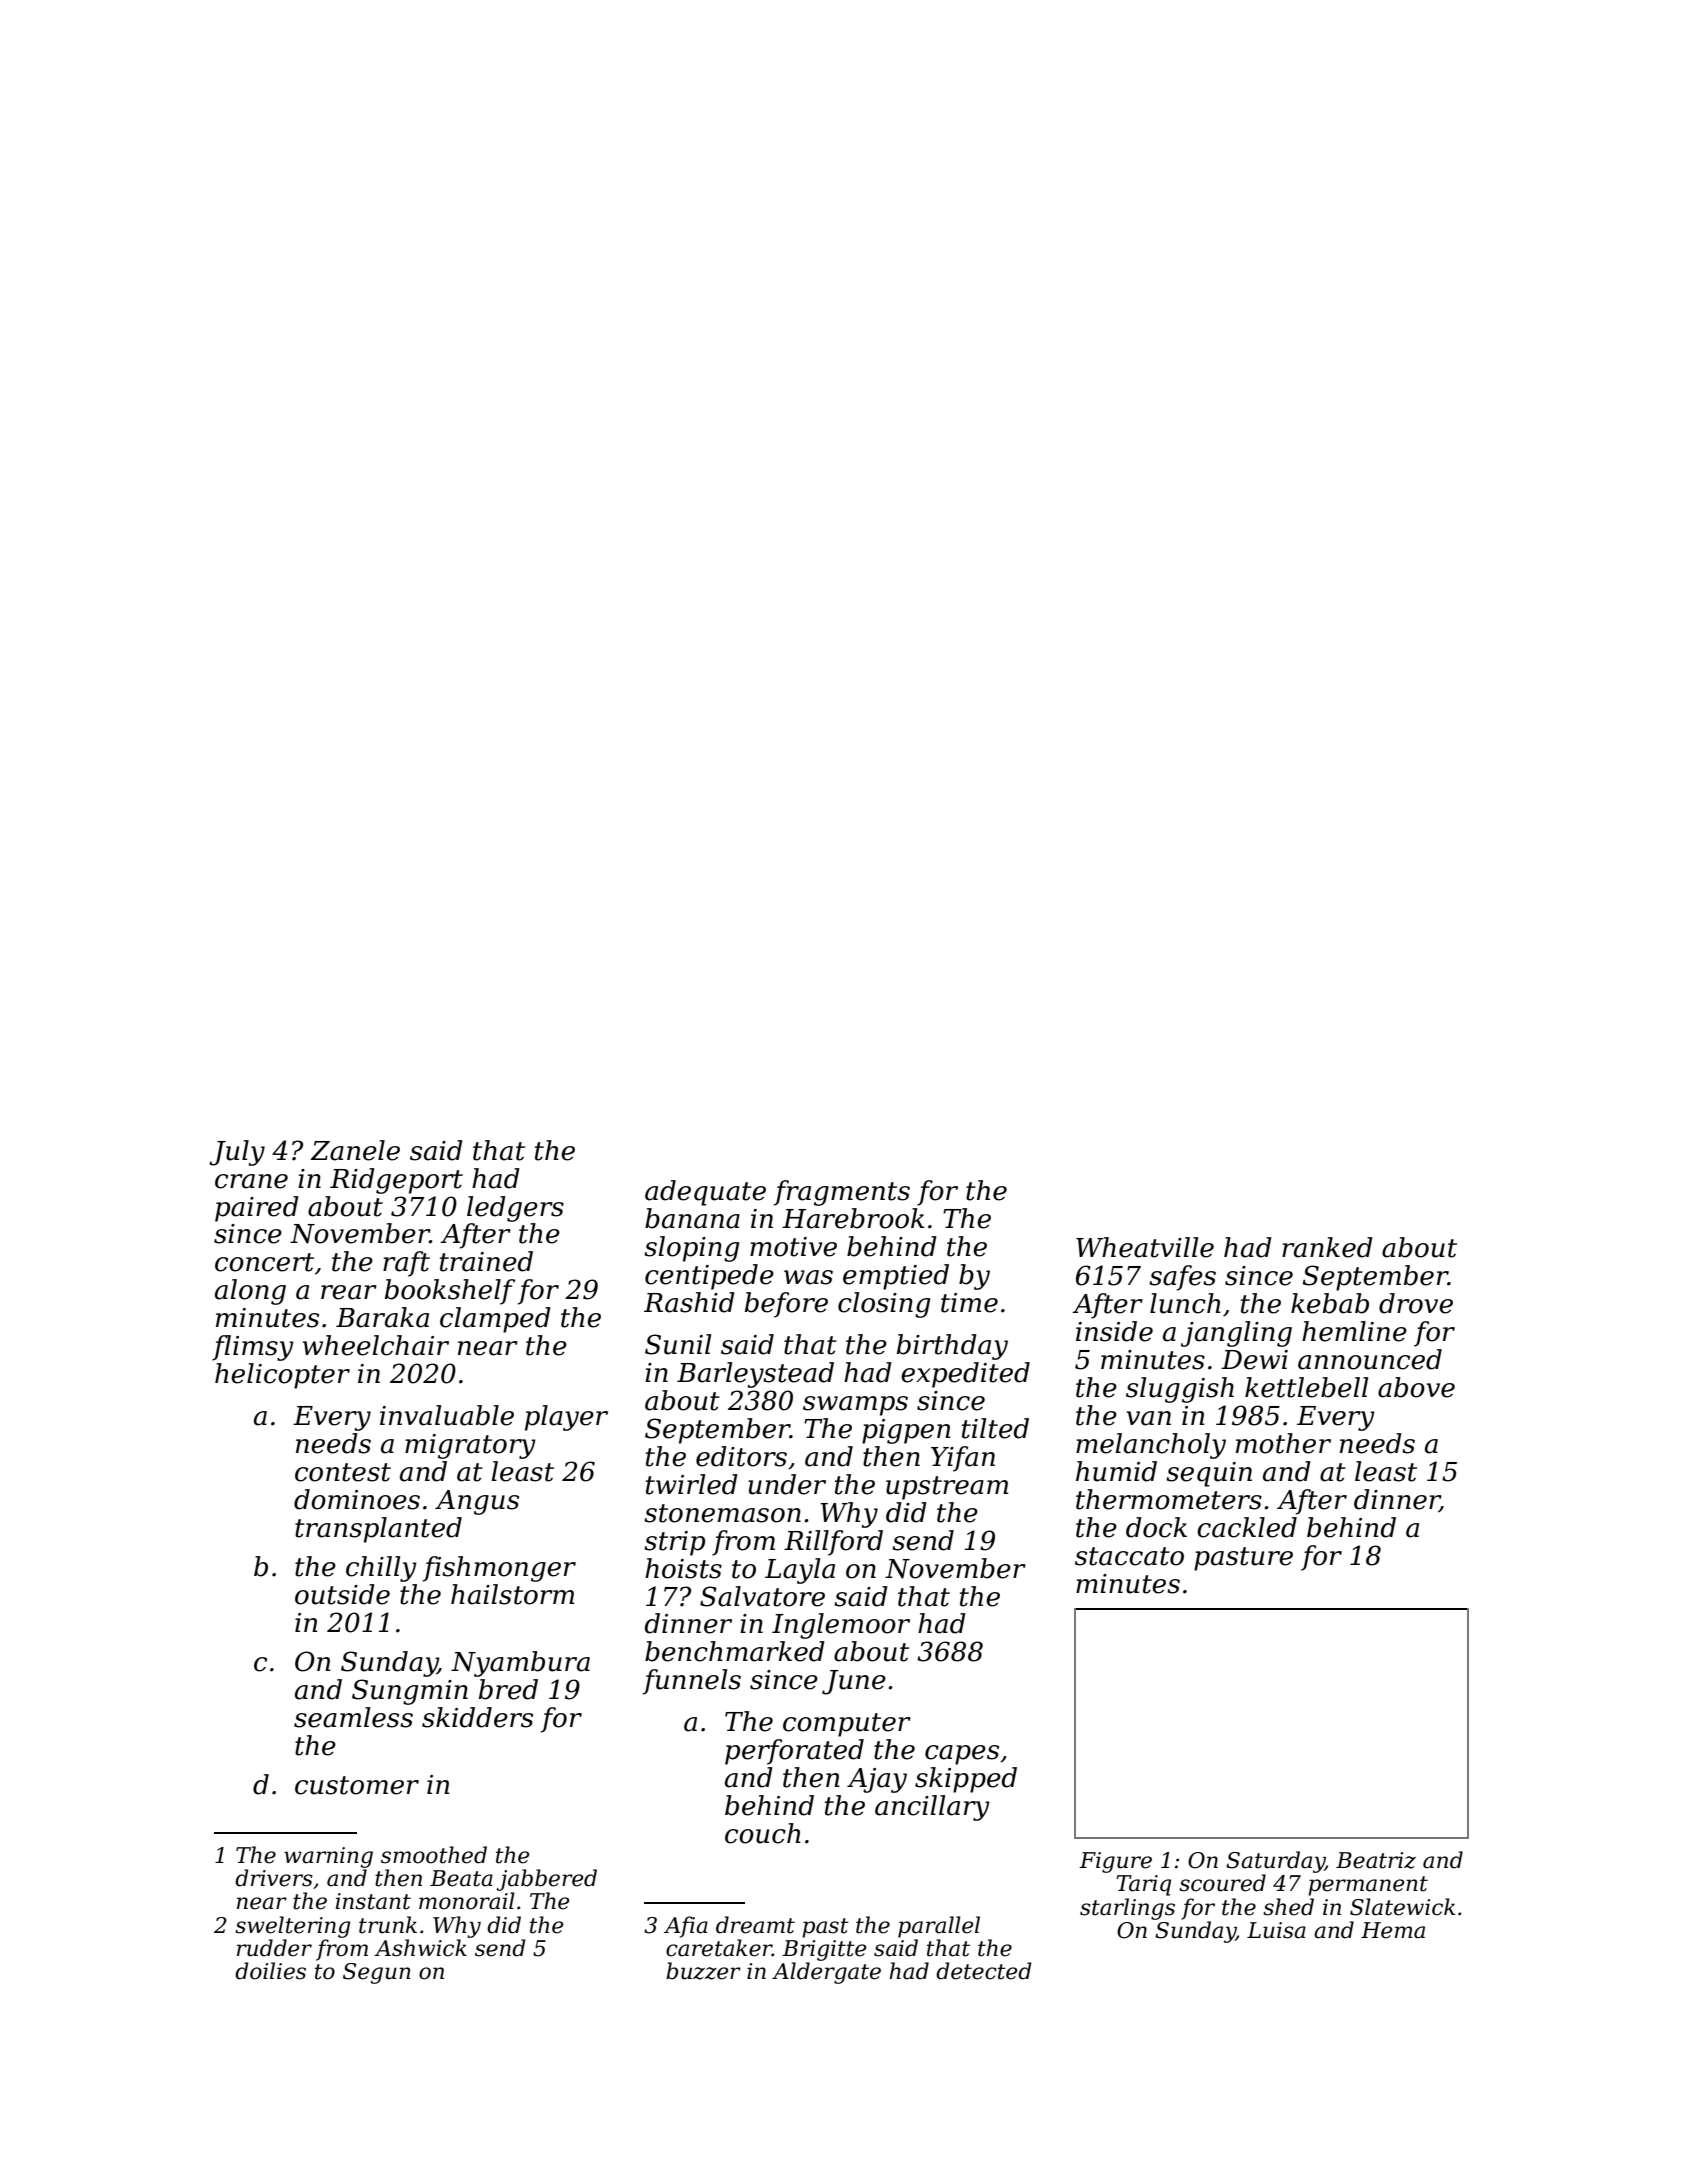 The image size is (1683, 2178). I want to click on flimsy, so click(253, 1348).
